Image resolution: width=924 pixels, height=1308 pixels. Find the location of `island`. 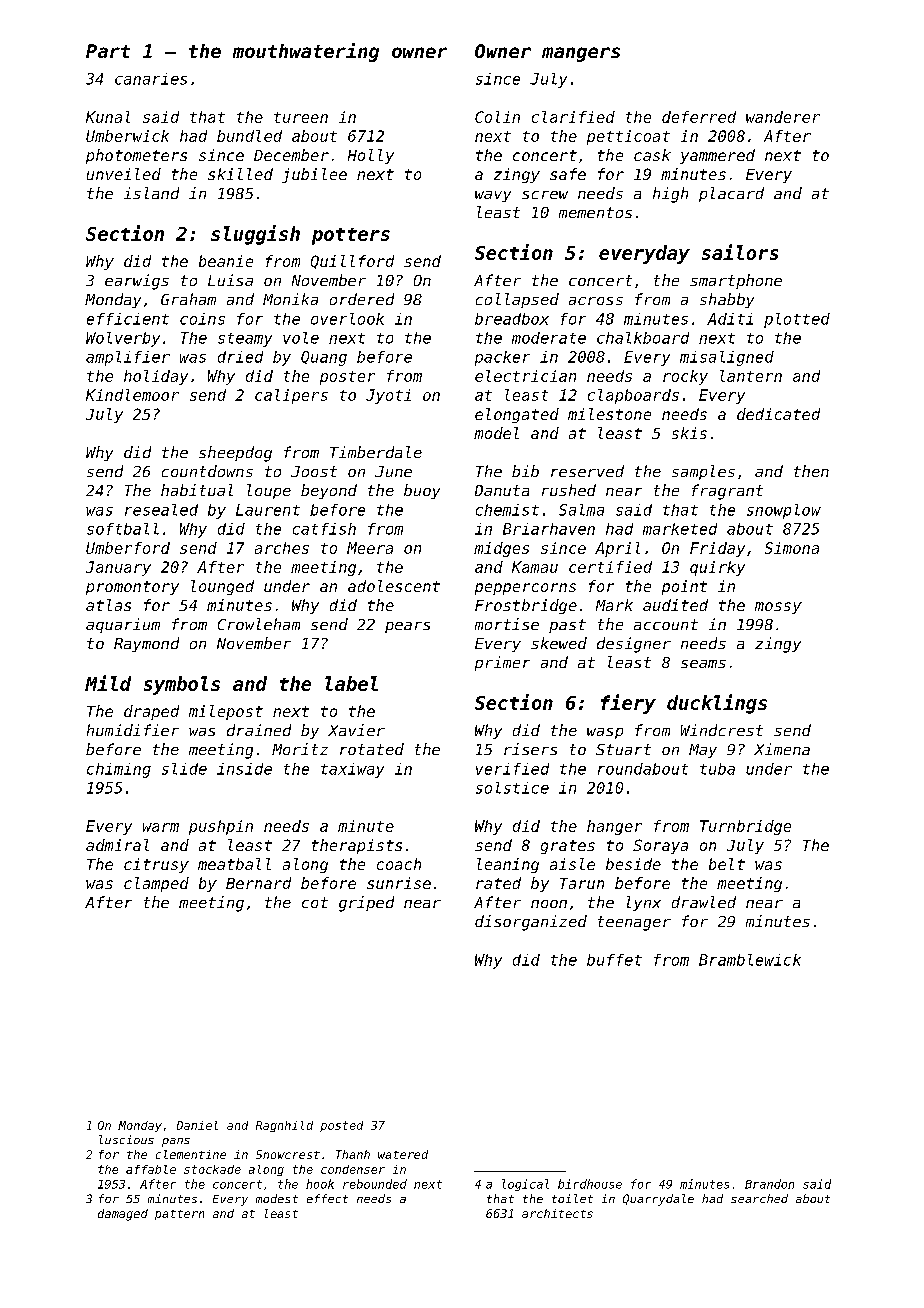

island is located at coordinates (151, 193).
